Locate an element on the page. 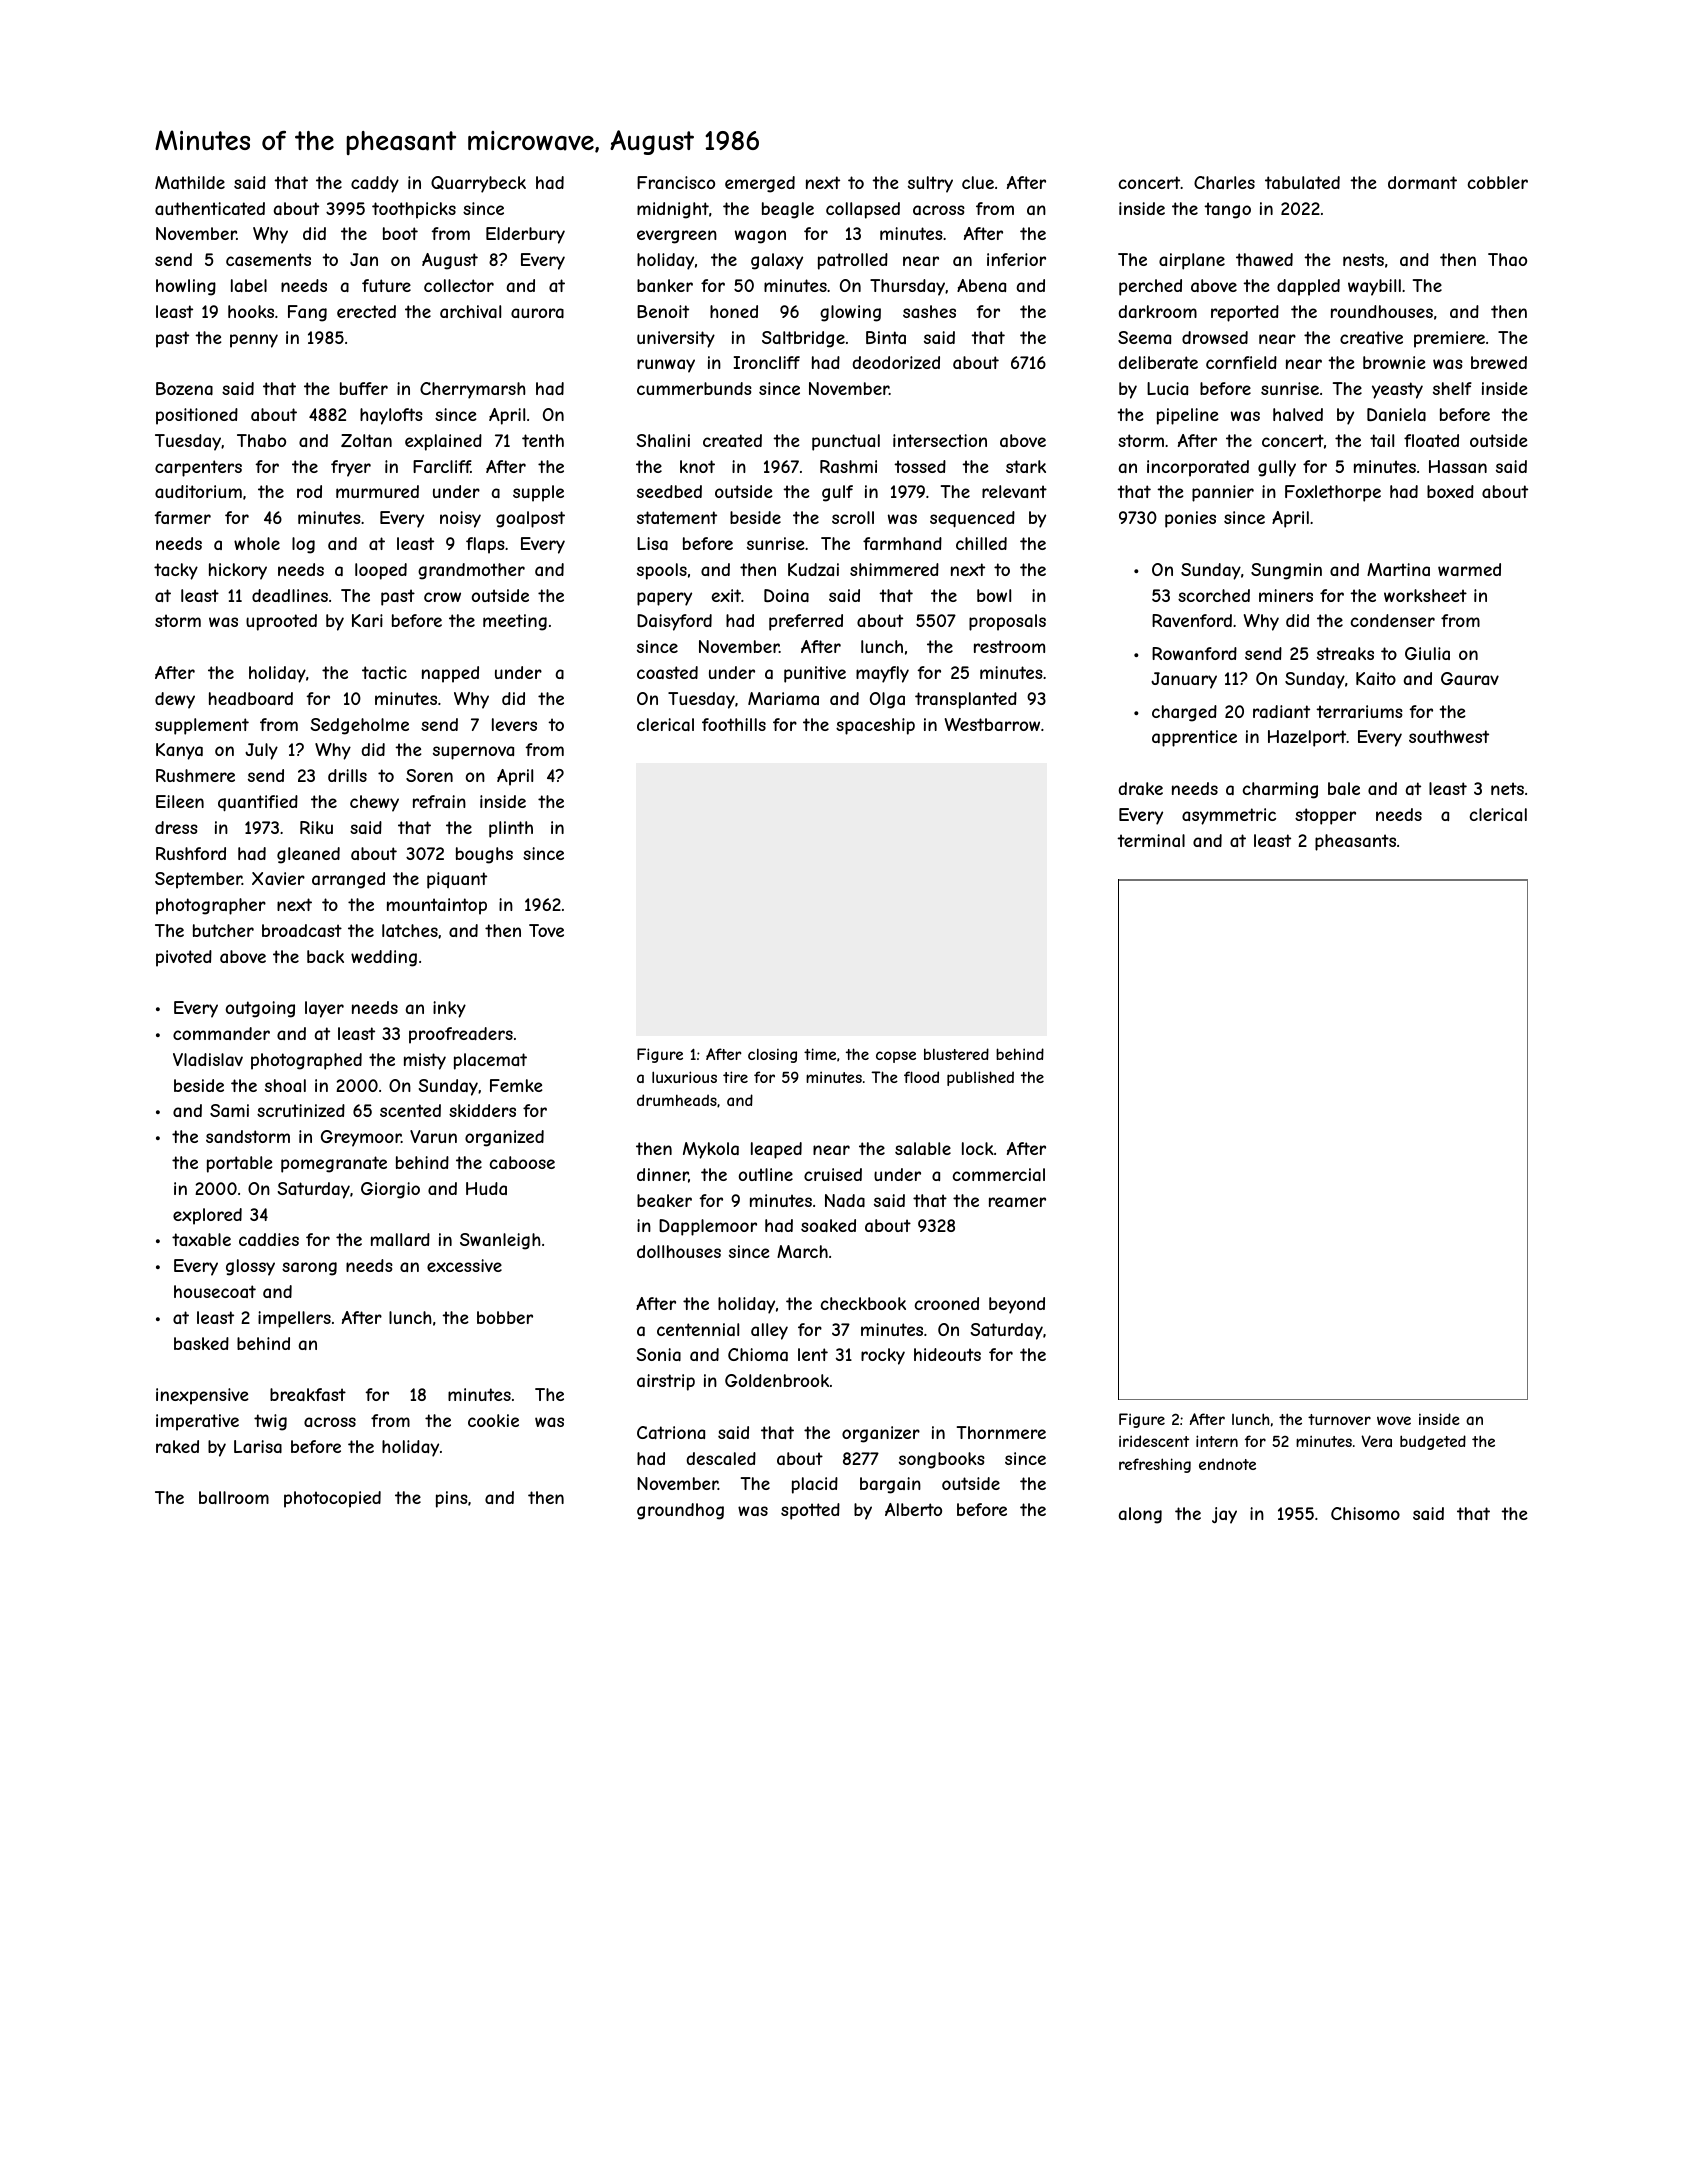 The width and height of the image is (1683, 2178). jay is located at coordinates (1224, 1515).
